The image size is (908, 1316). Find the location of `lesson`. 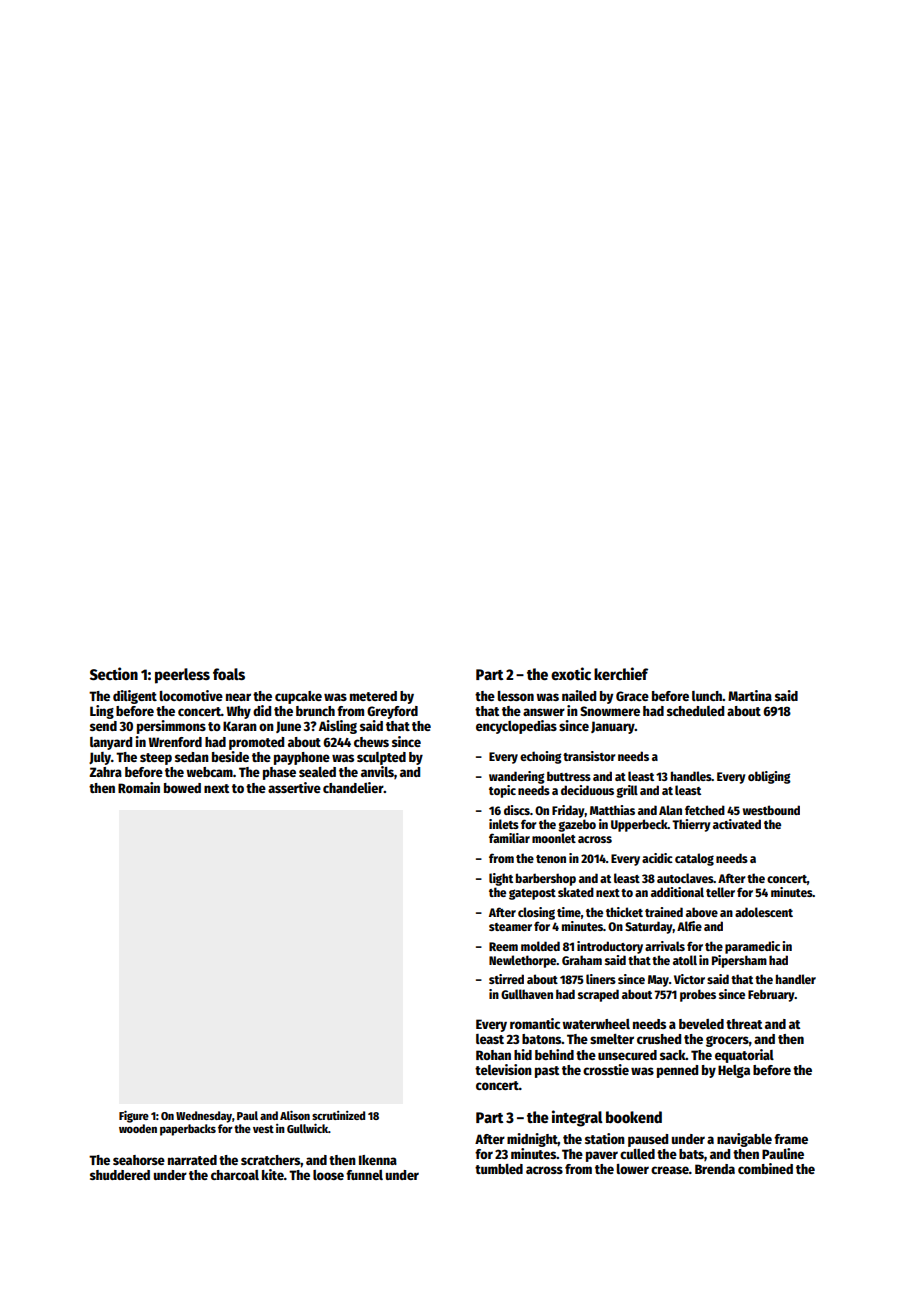

lesson is located at coordinates (516, 696).
